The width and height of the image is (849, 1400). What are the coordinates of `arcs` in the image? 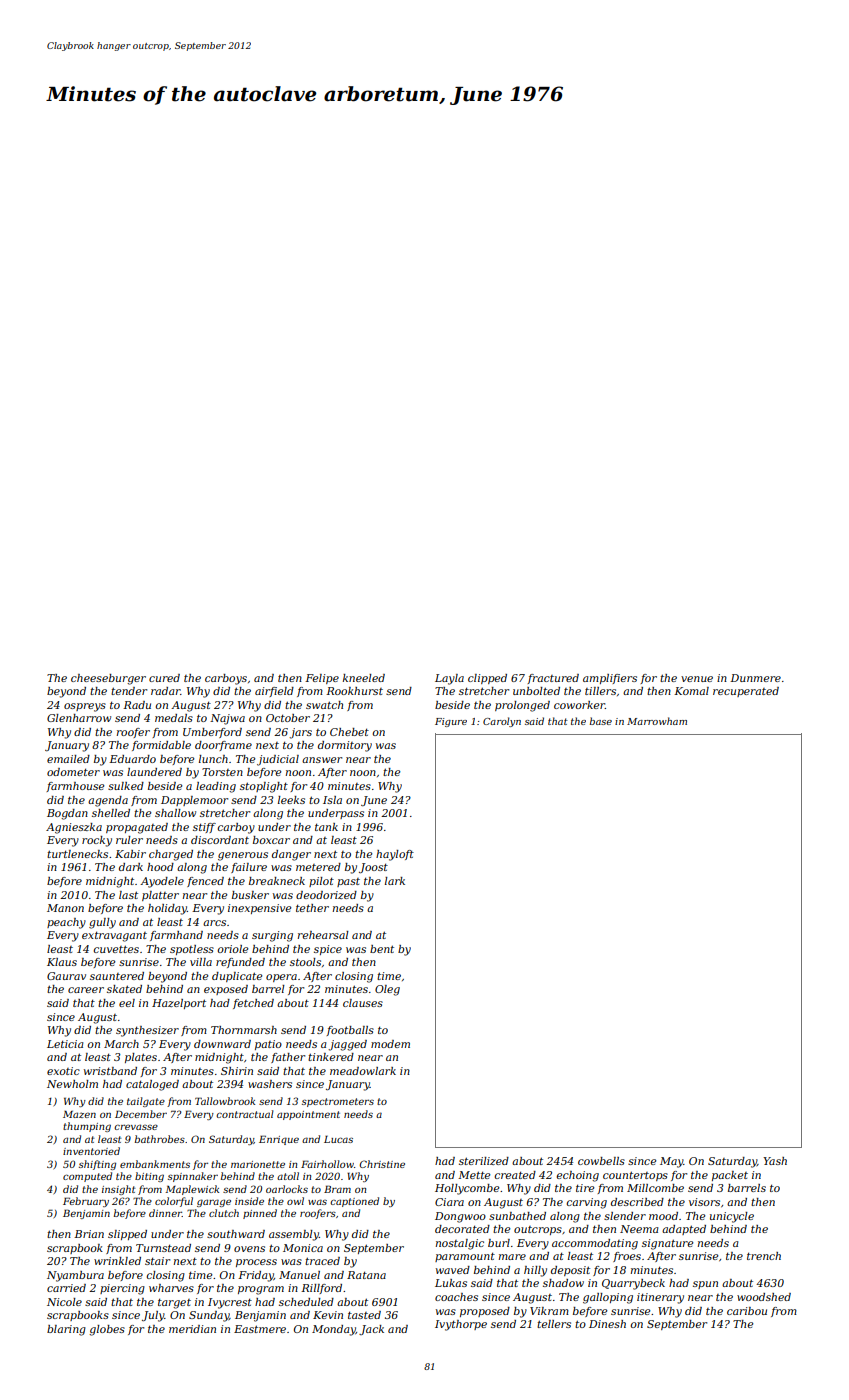 It's located at (214, 923).
